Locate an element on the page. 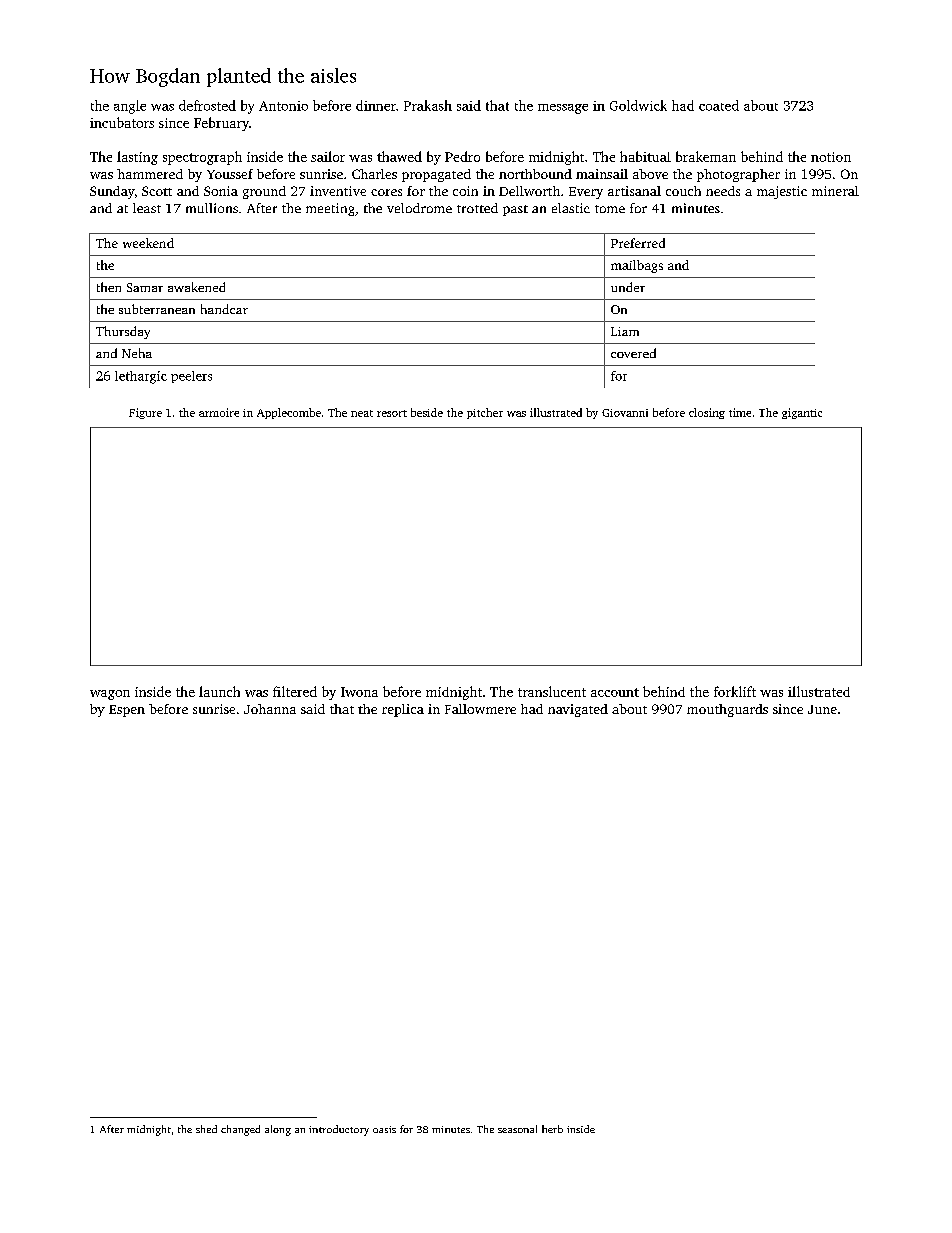 Image resolution: width=952 pixels, height=1233 pixels. Figure is located at coordinates (145, 413).
